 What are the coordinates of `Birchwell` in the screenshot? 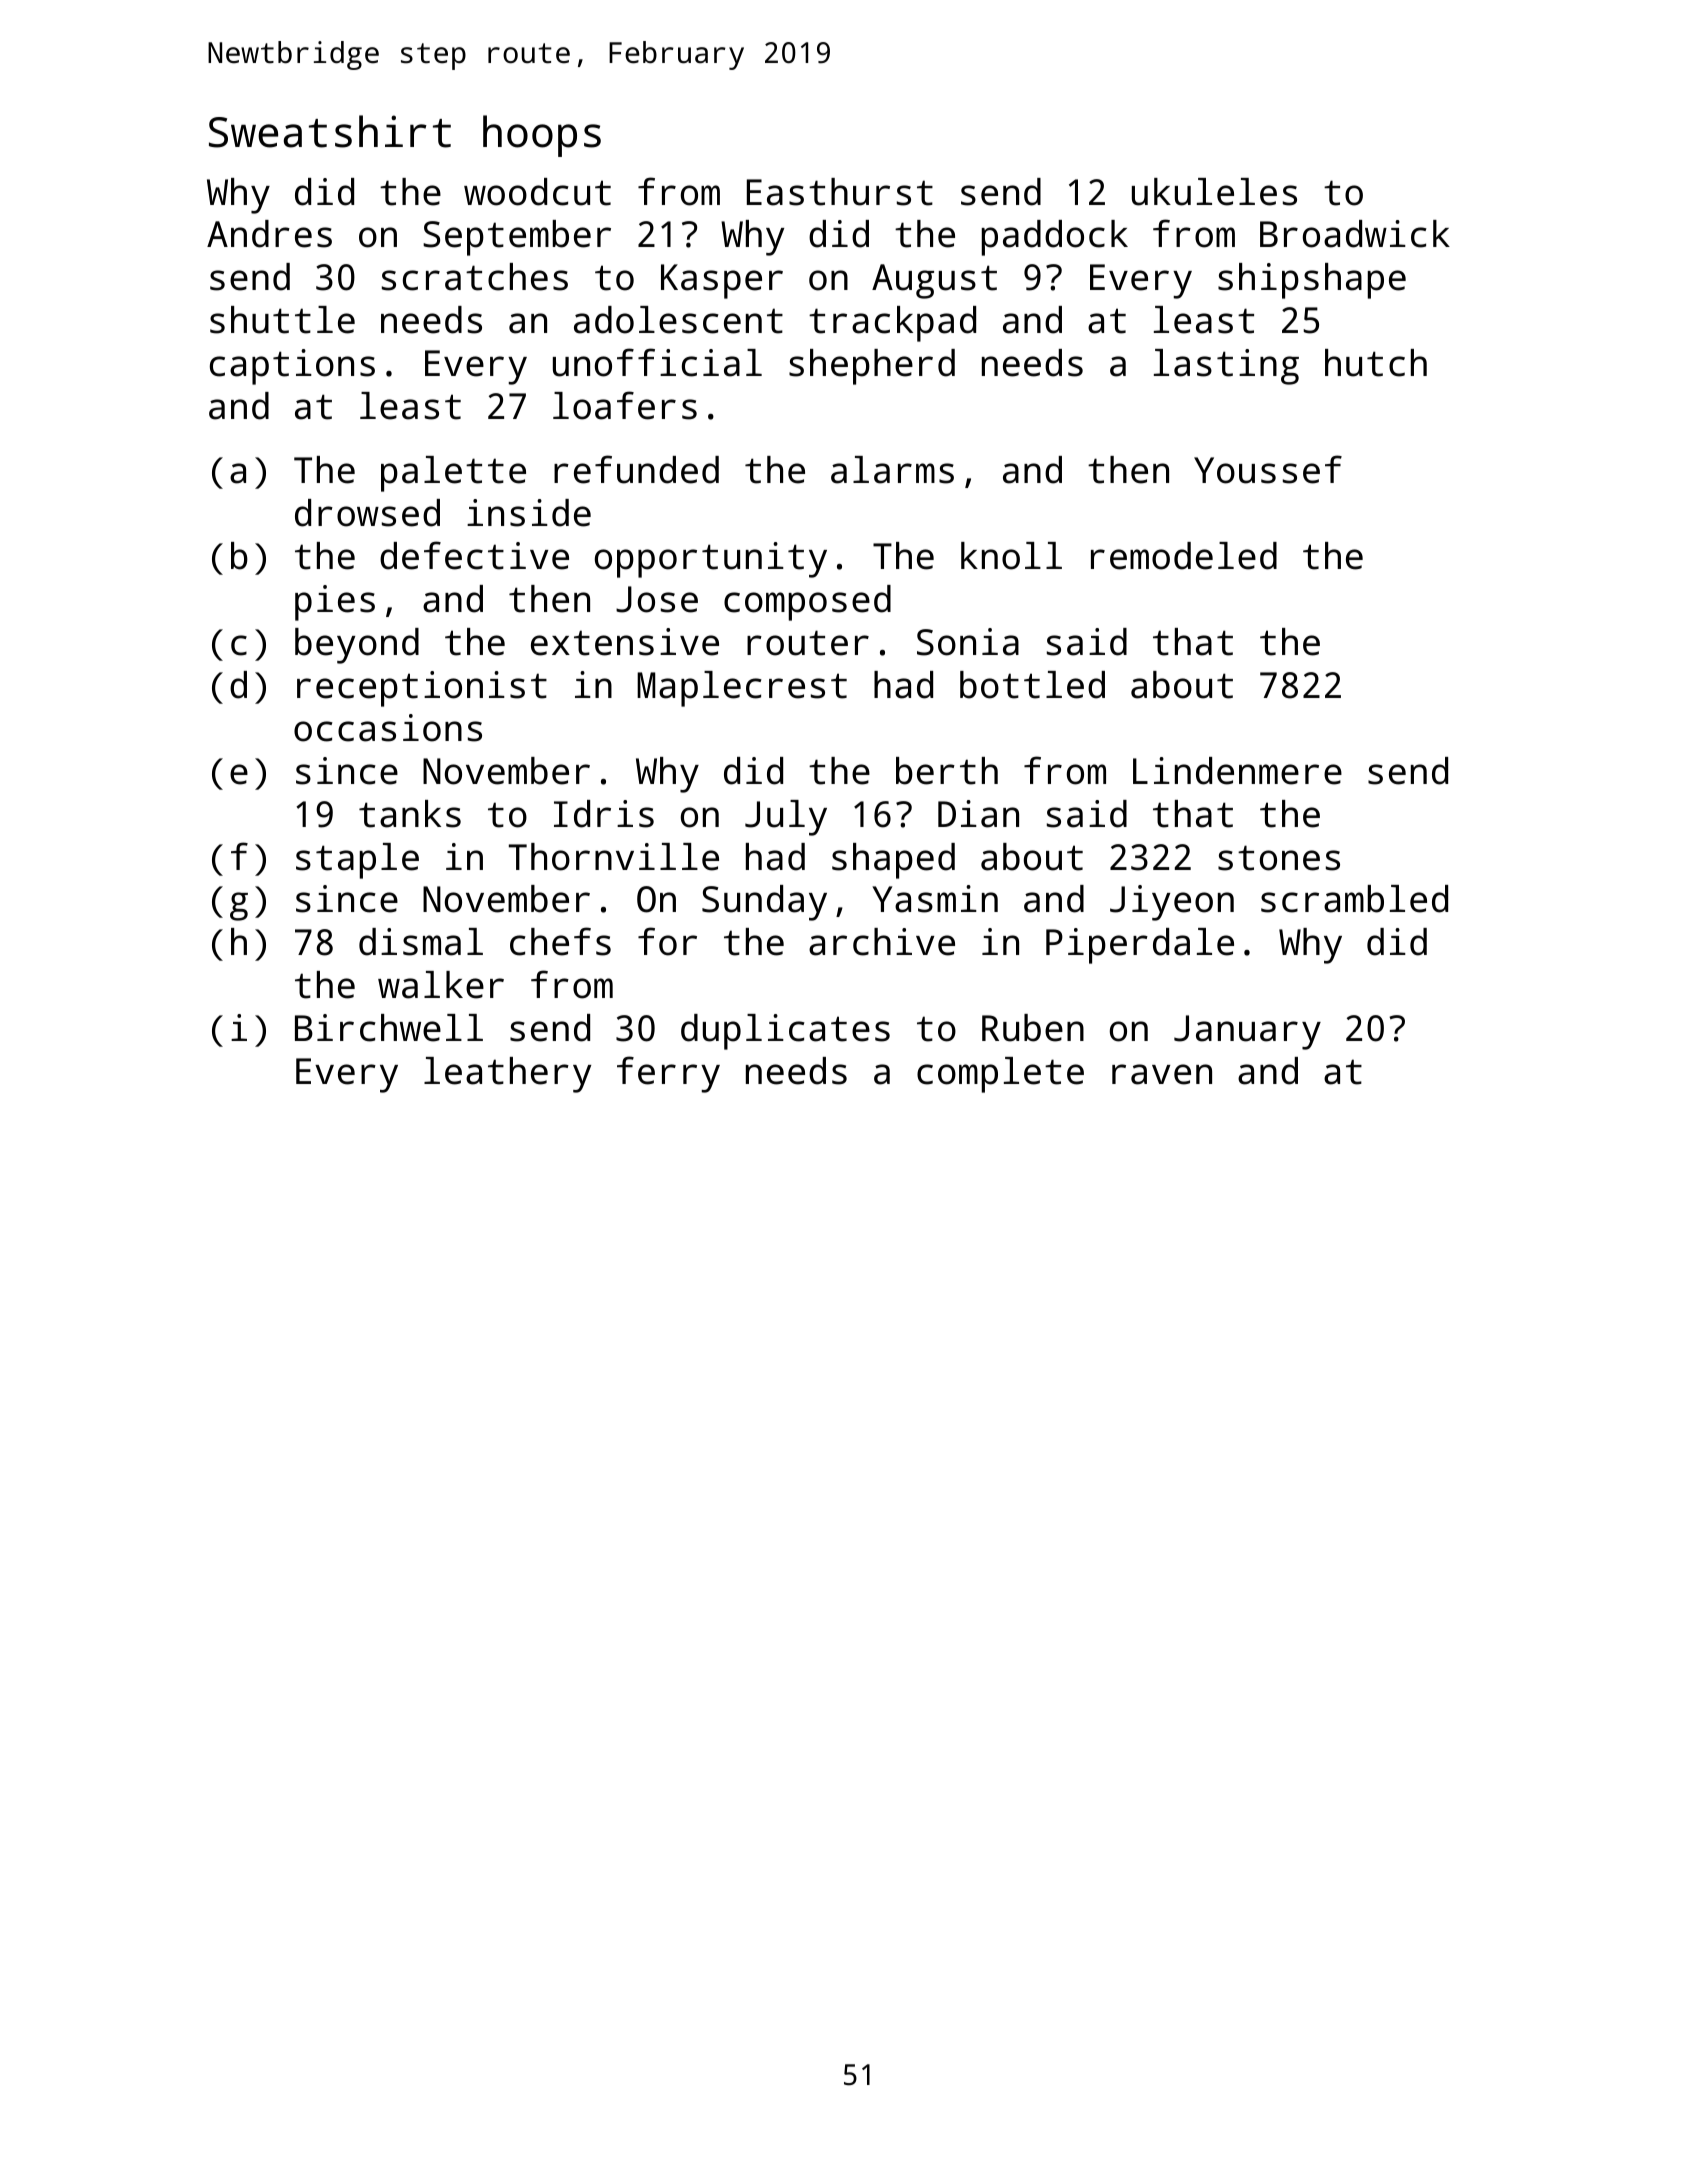 It's located at (389, 1028).
